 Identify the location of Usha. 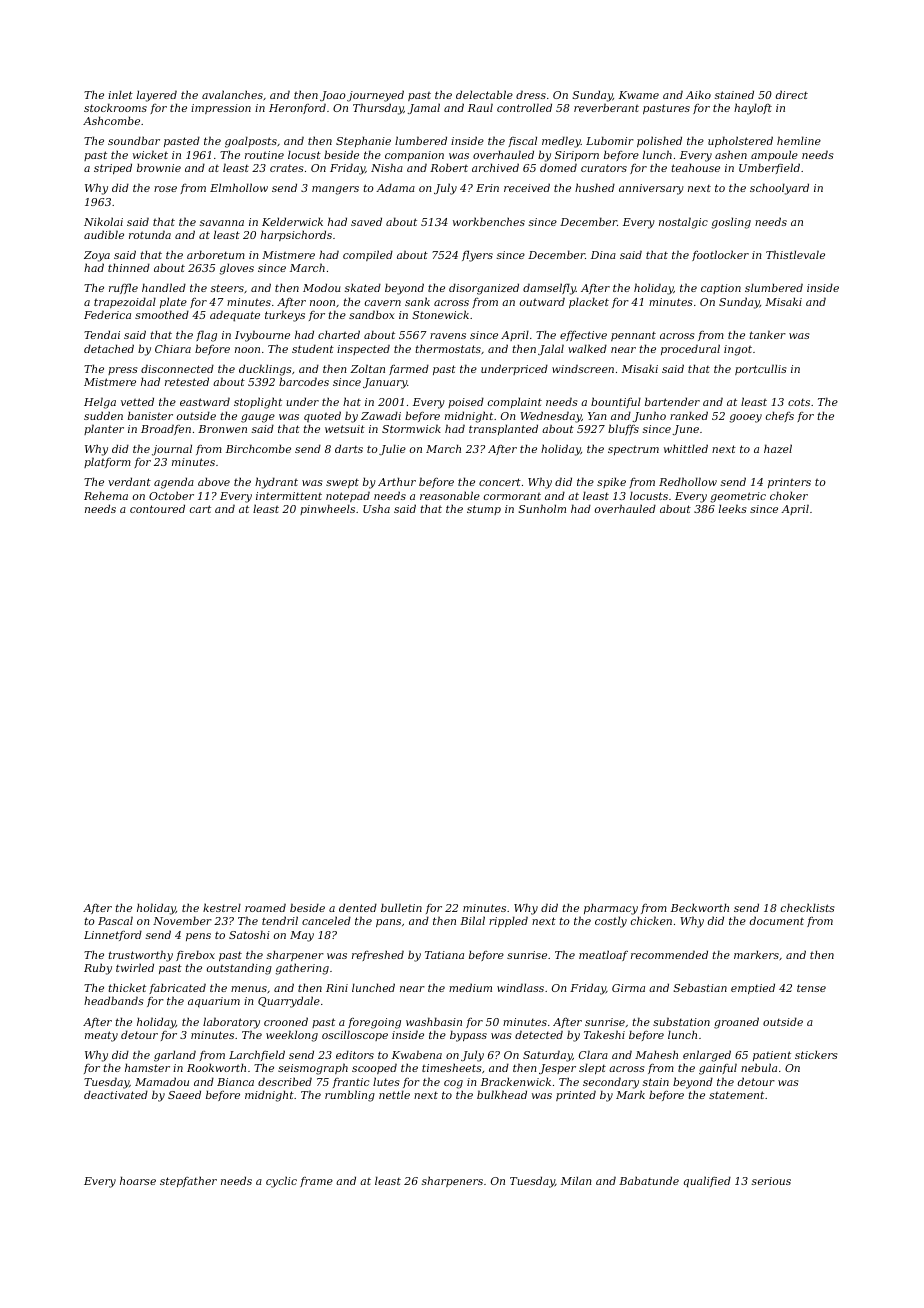
(376, 508).
